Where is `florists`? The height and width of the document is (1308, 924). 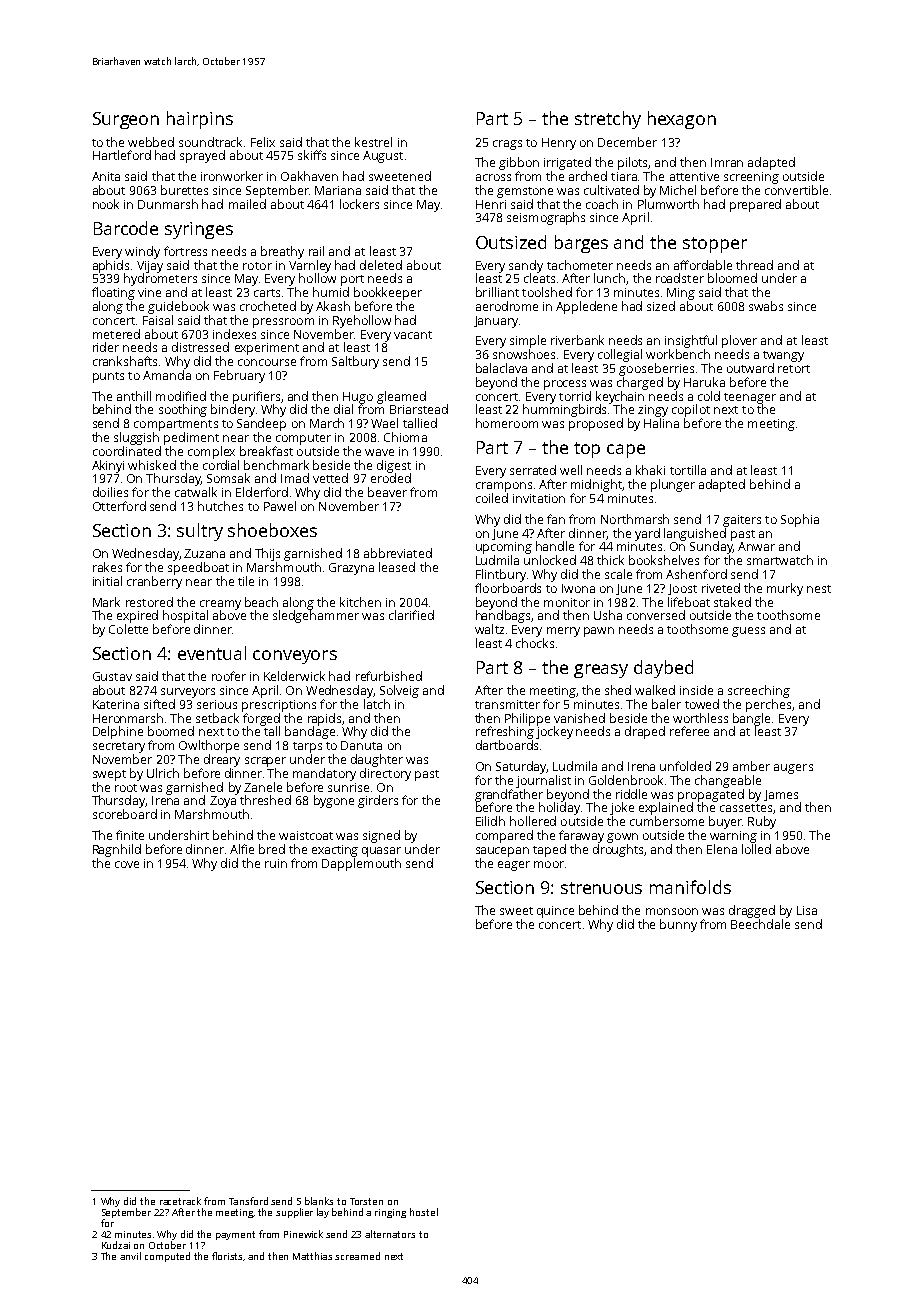
florists is located at coordinates (228, 1256).
